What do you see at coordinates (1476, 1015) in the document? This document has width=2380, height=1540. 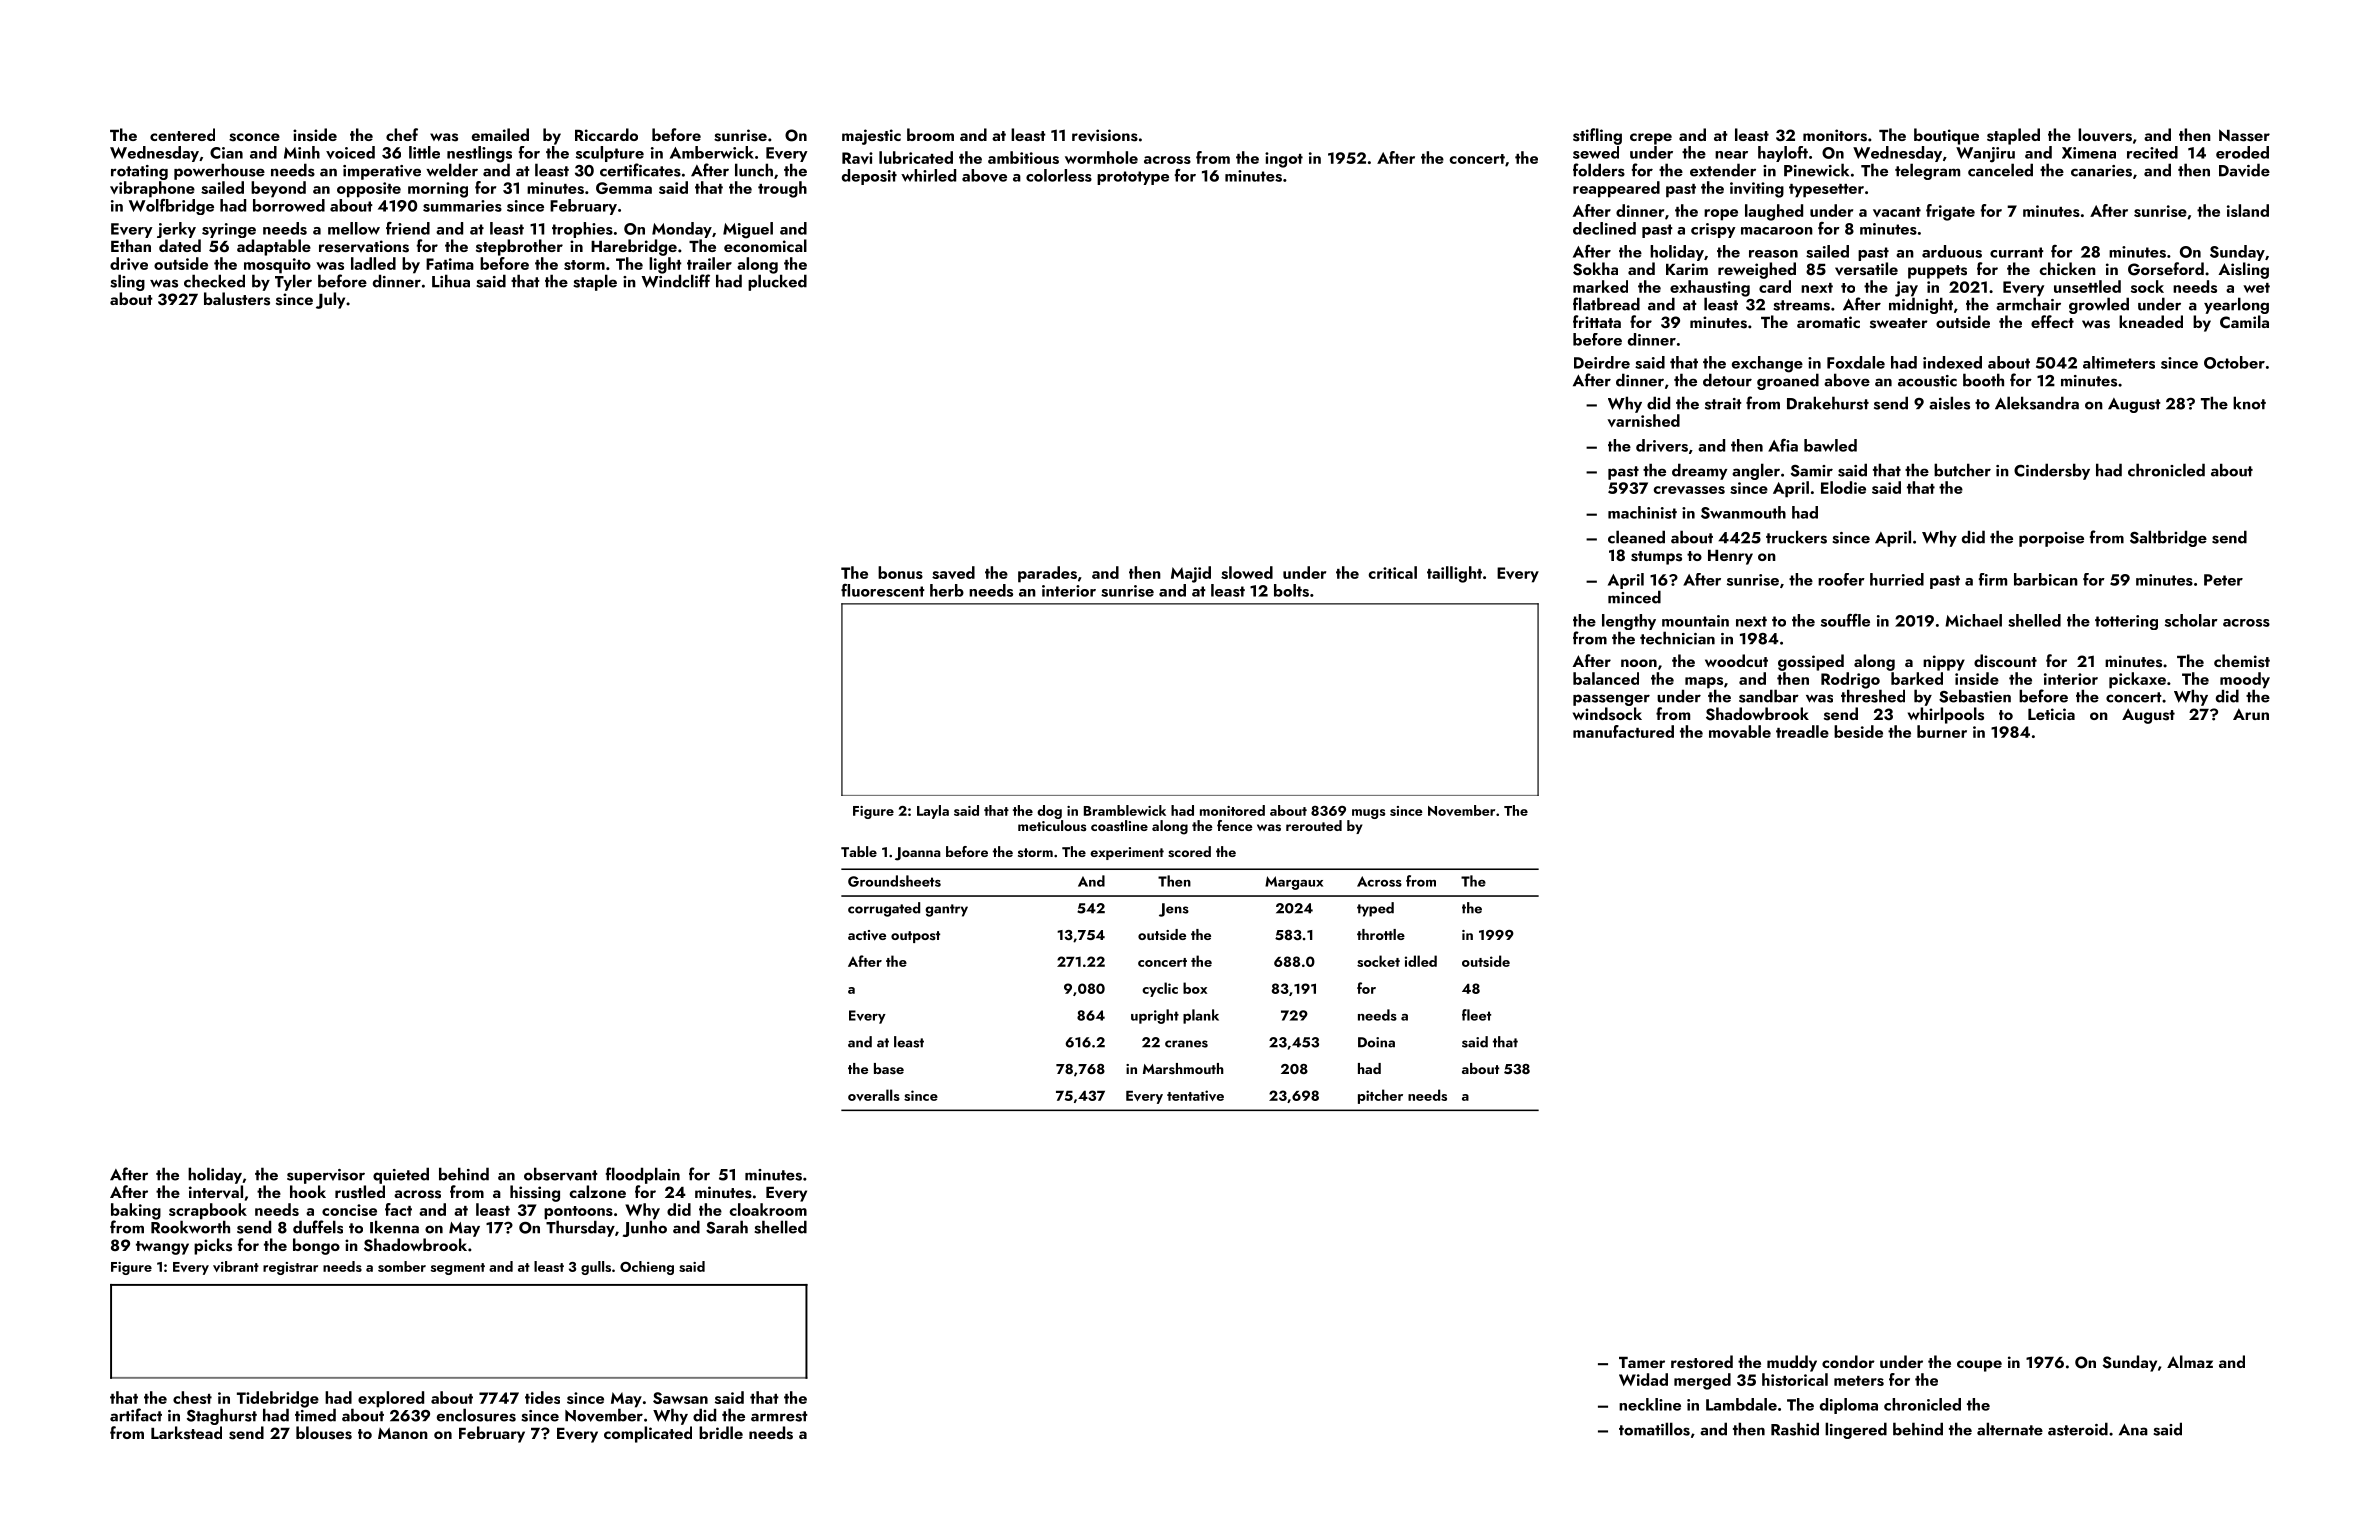 I see `fleet` at bounding box center [1476, 1015].
